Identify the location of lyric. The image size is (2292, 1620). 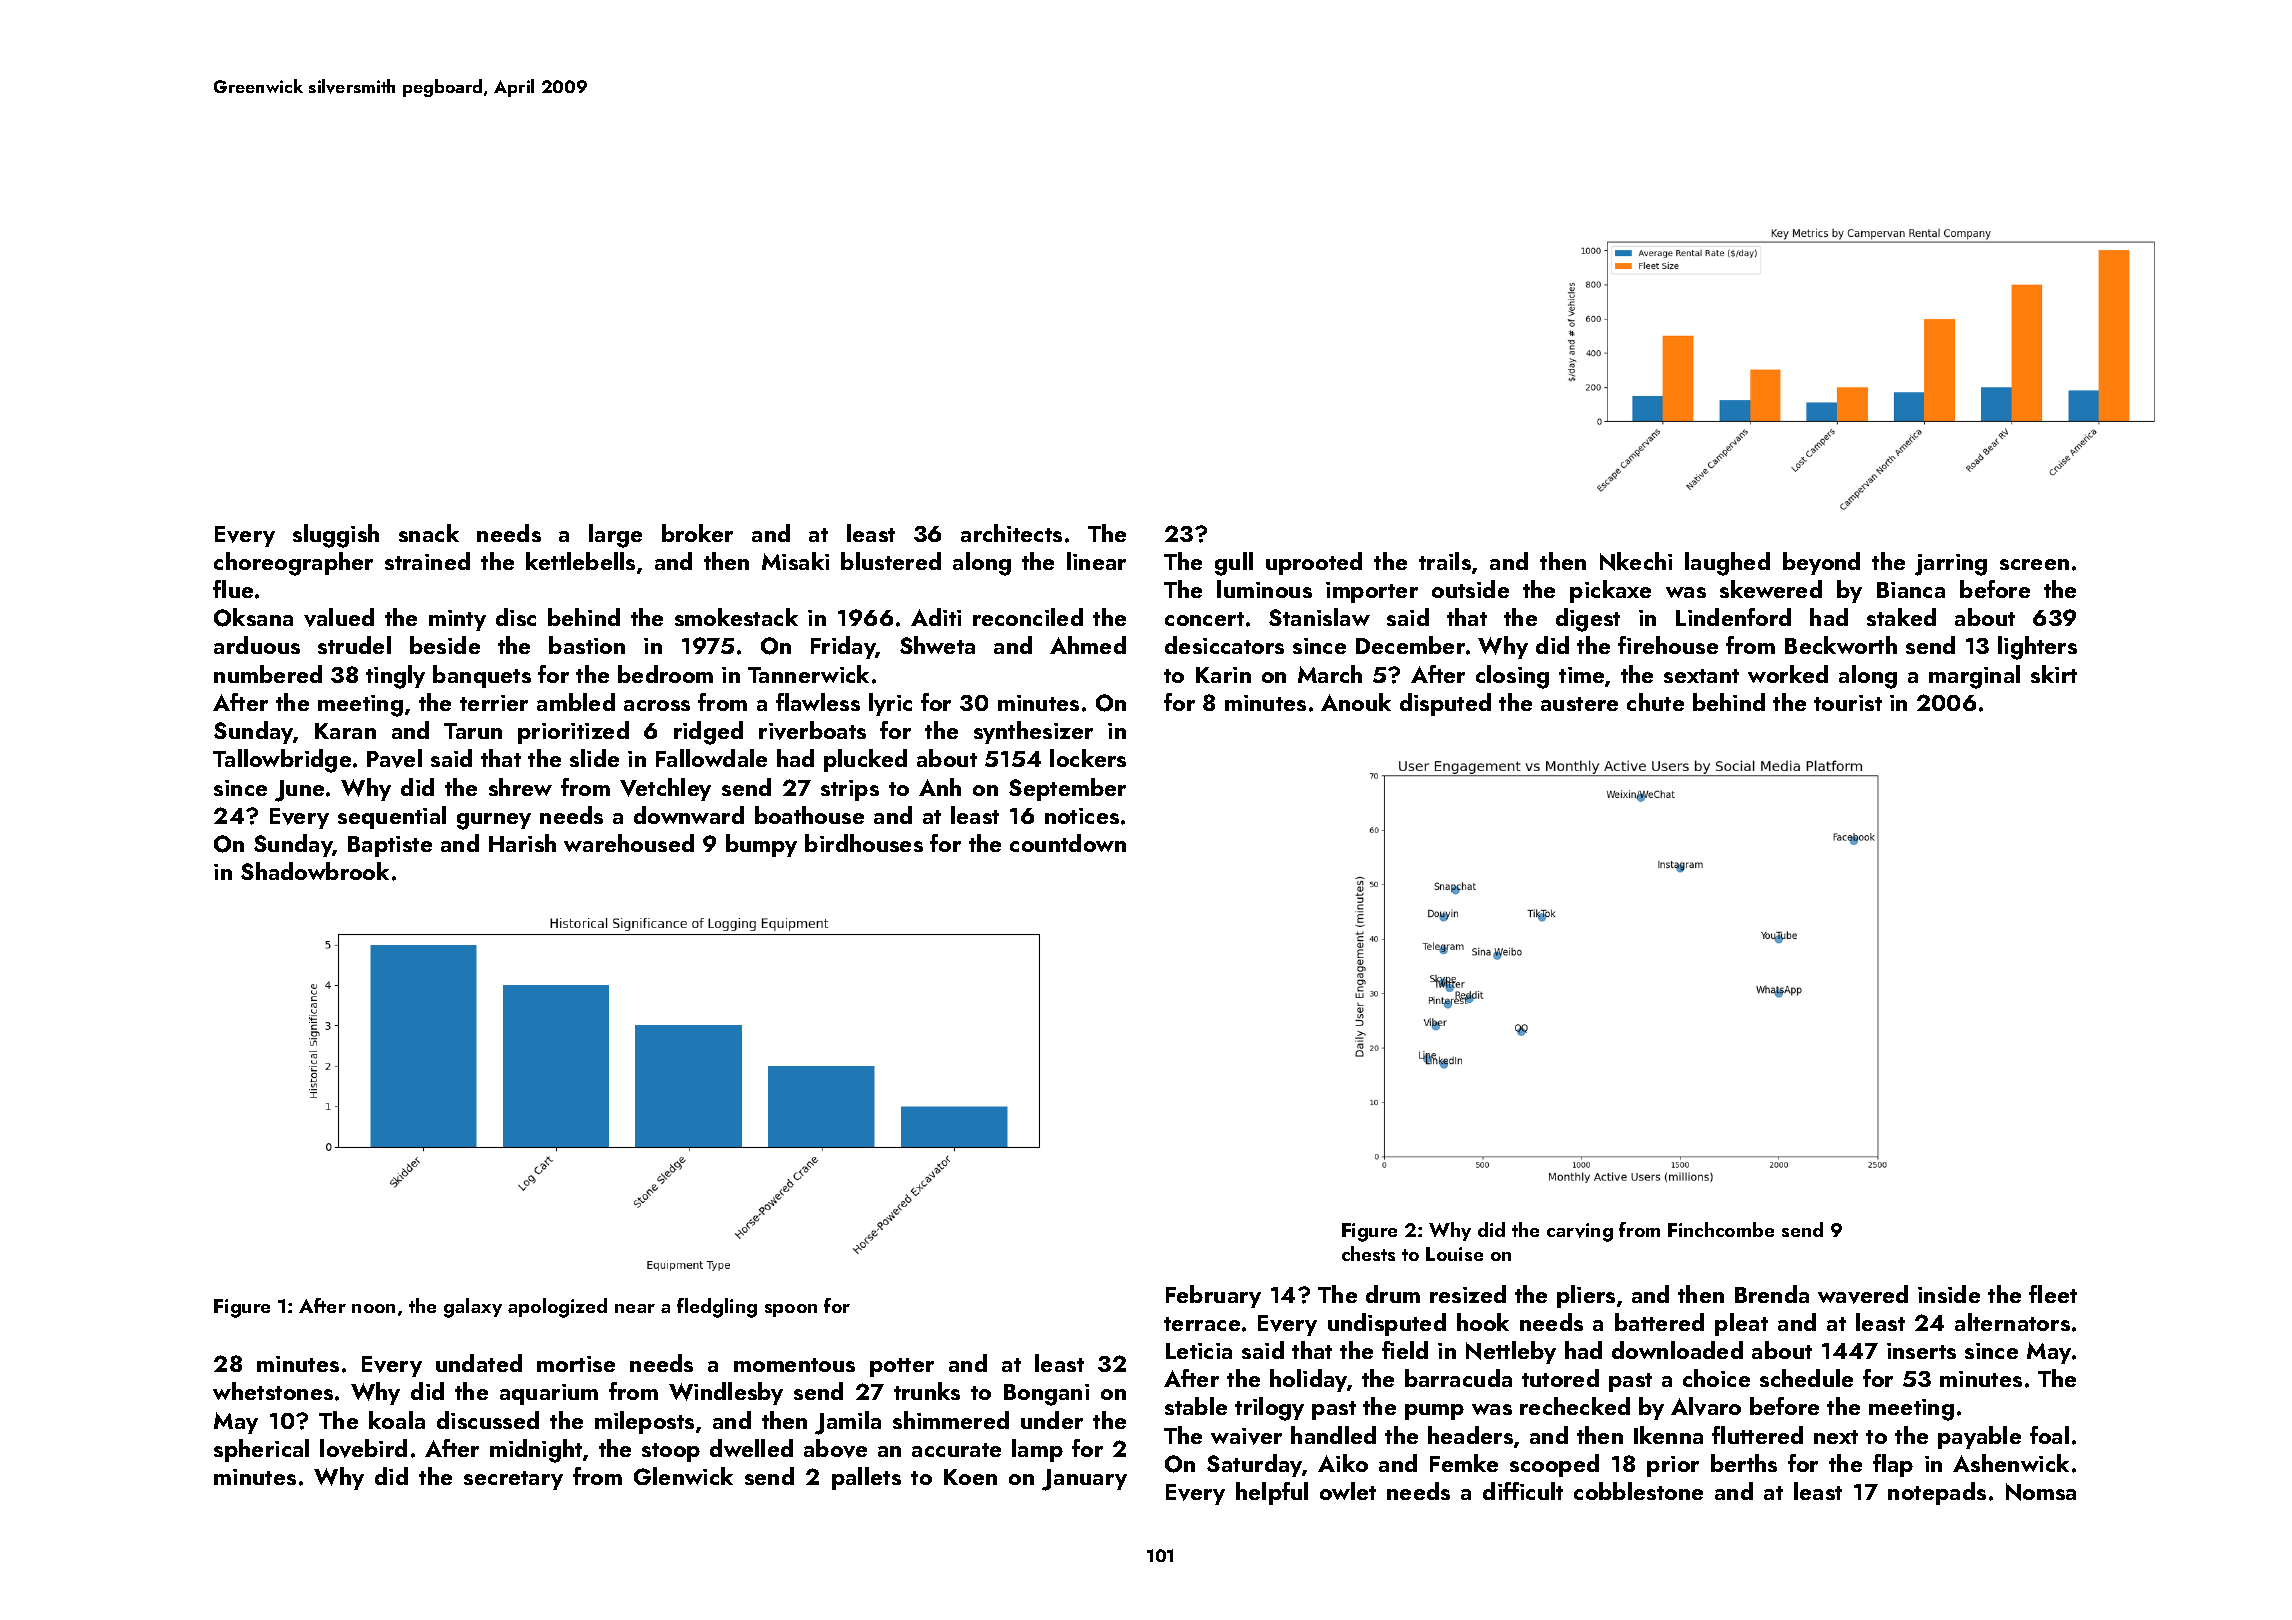
(890, 704).
